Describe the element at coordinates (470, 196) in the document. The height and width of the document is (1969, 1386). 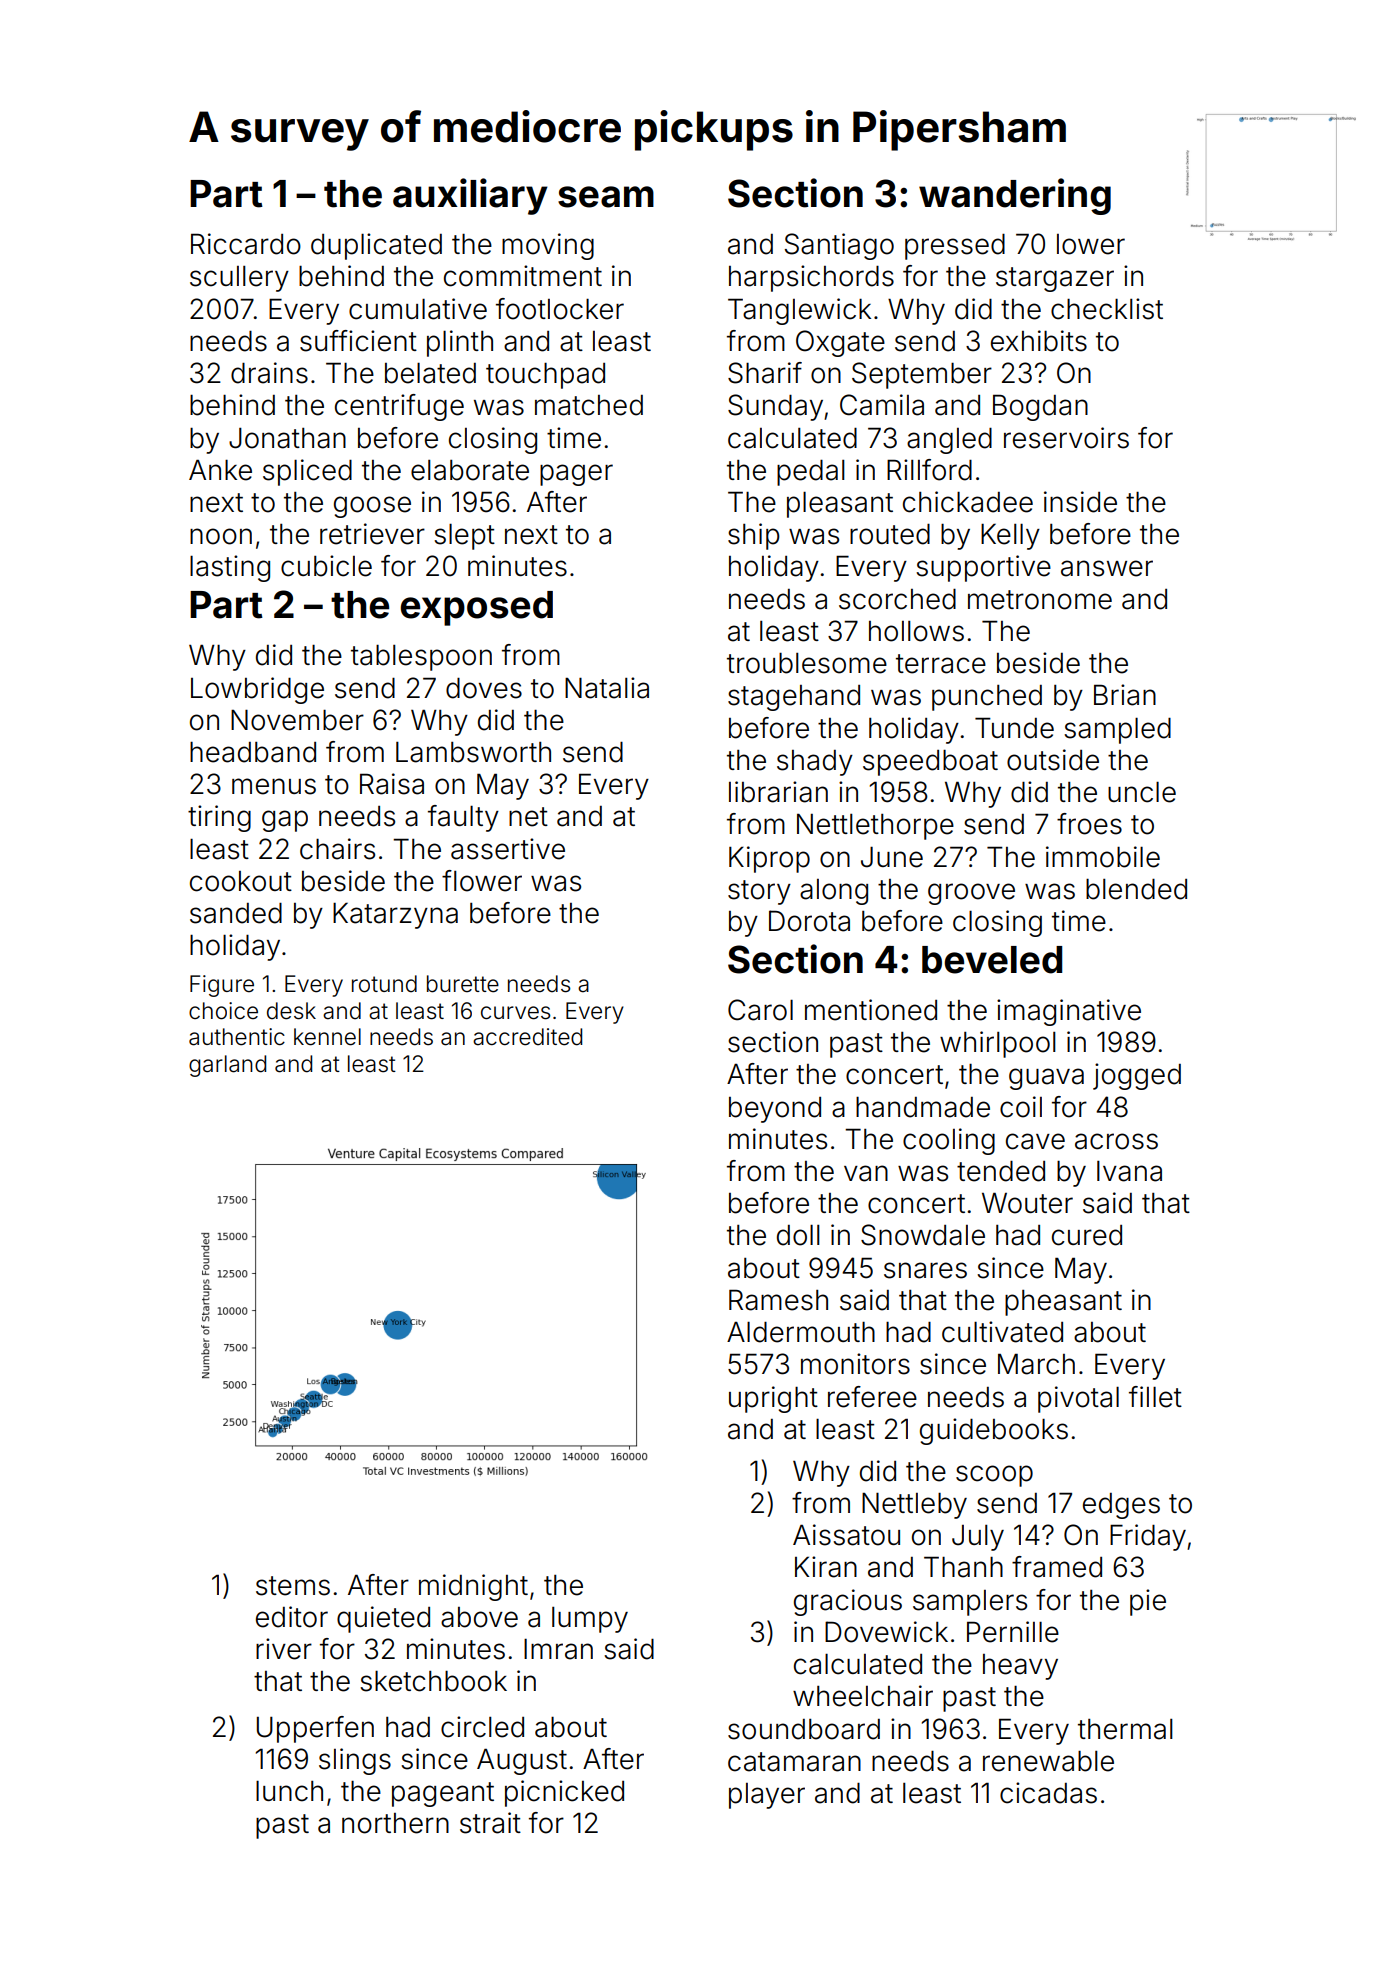
I see `auxiliary` at that location.
